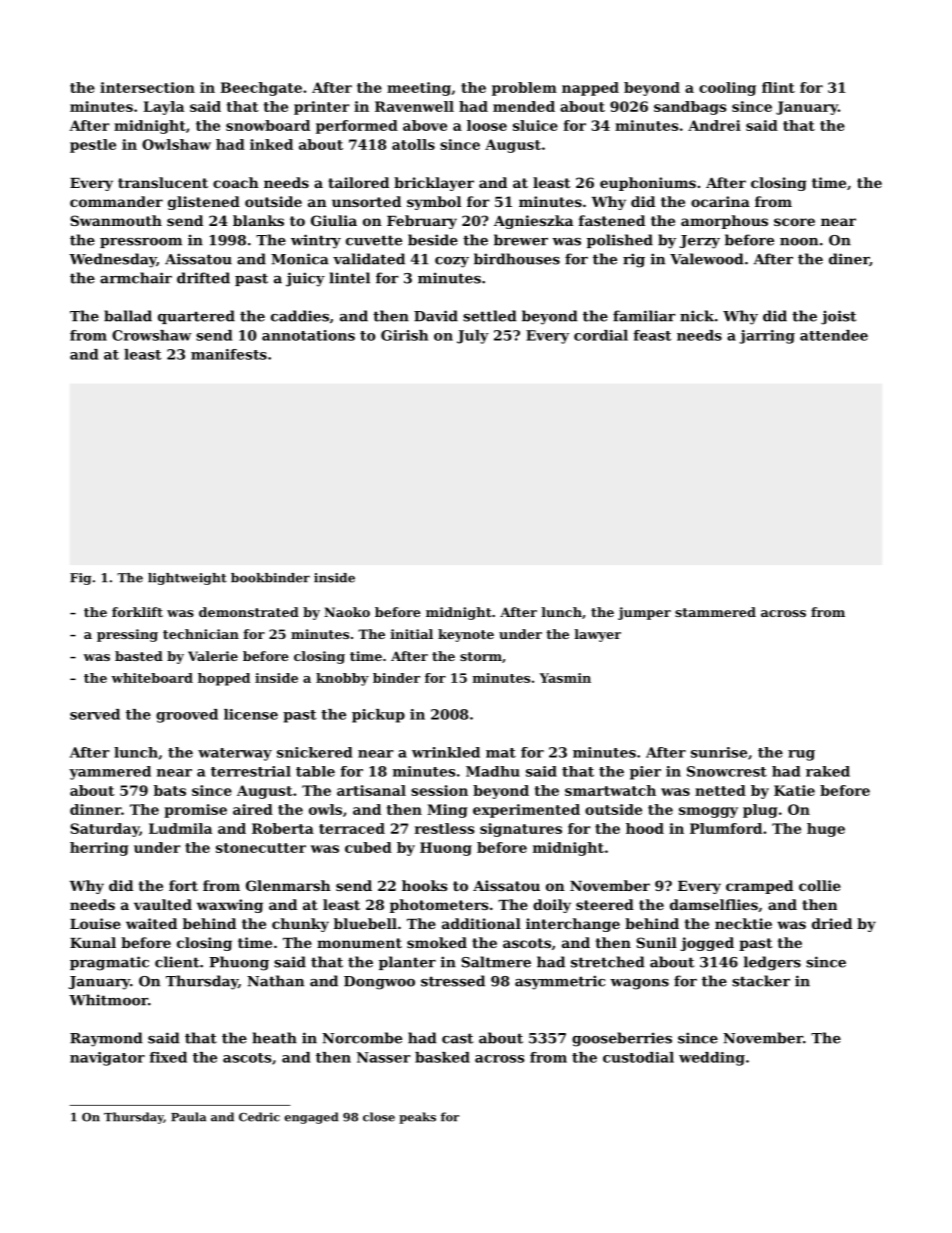 The height and width of the screenshot is (1233, 952). What do you see at coordinates (229, 354) in the screenshot?
I see `manifests` at bounding box center [229, 354].
